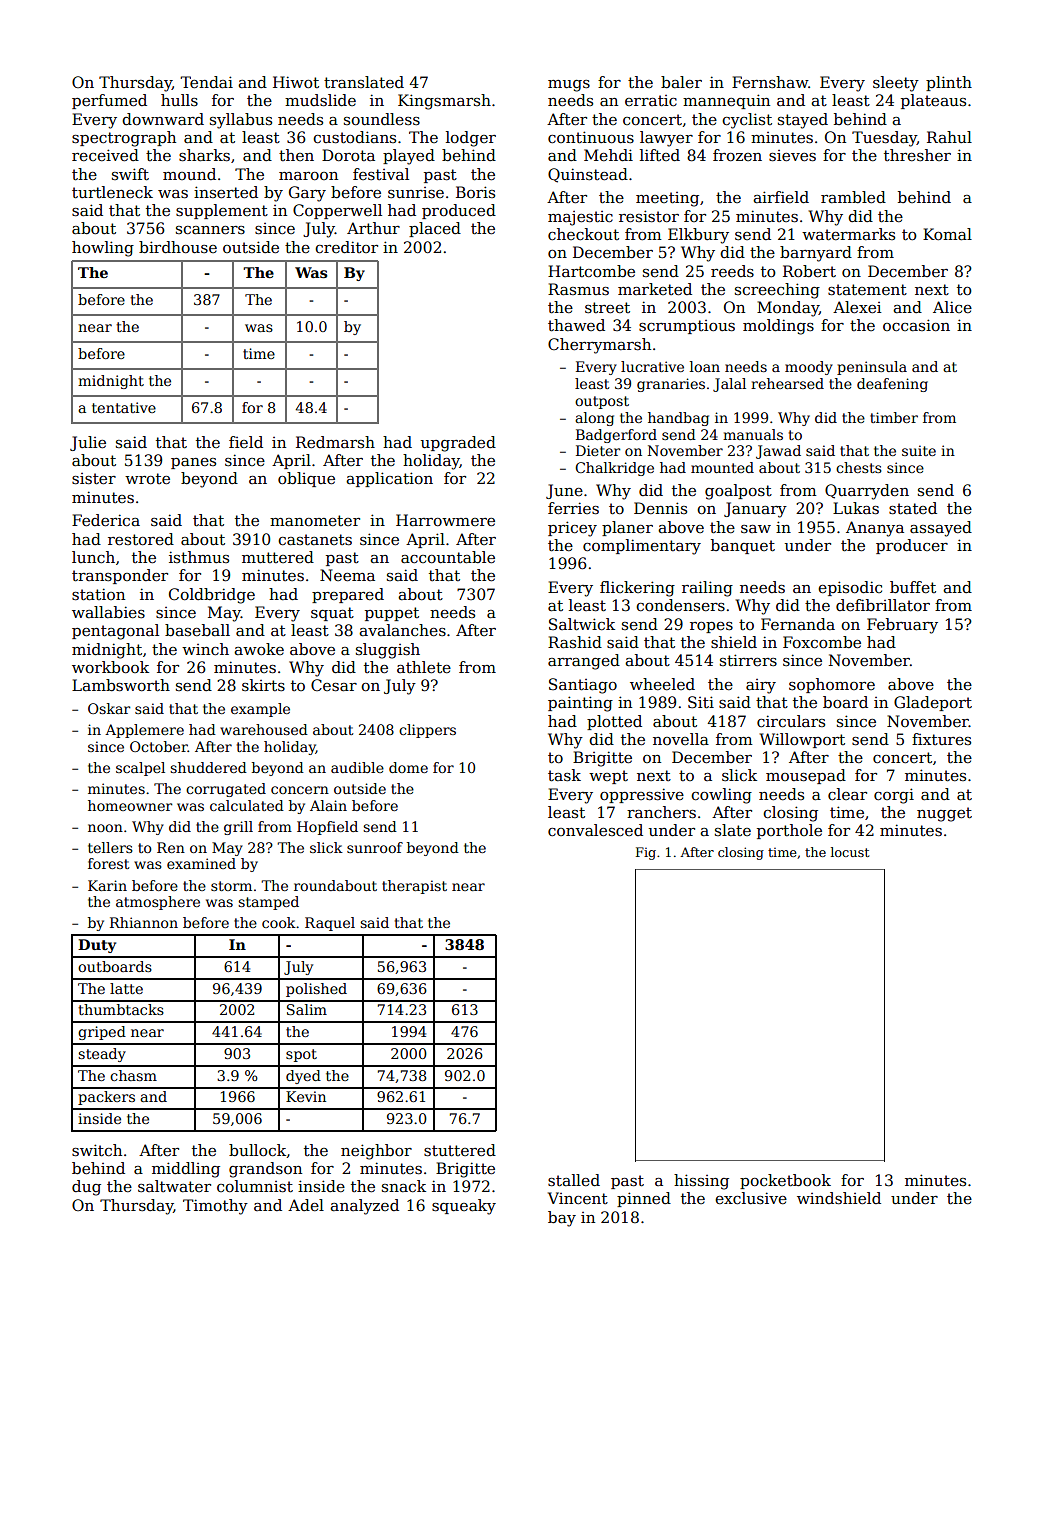 This page has width=1044, height=1513. Describe the element at coordinates (179, 100) in the page. I see `hulls` at that location.
